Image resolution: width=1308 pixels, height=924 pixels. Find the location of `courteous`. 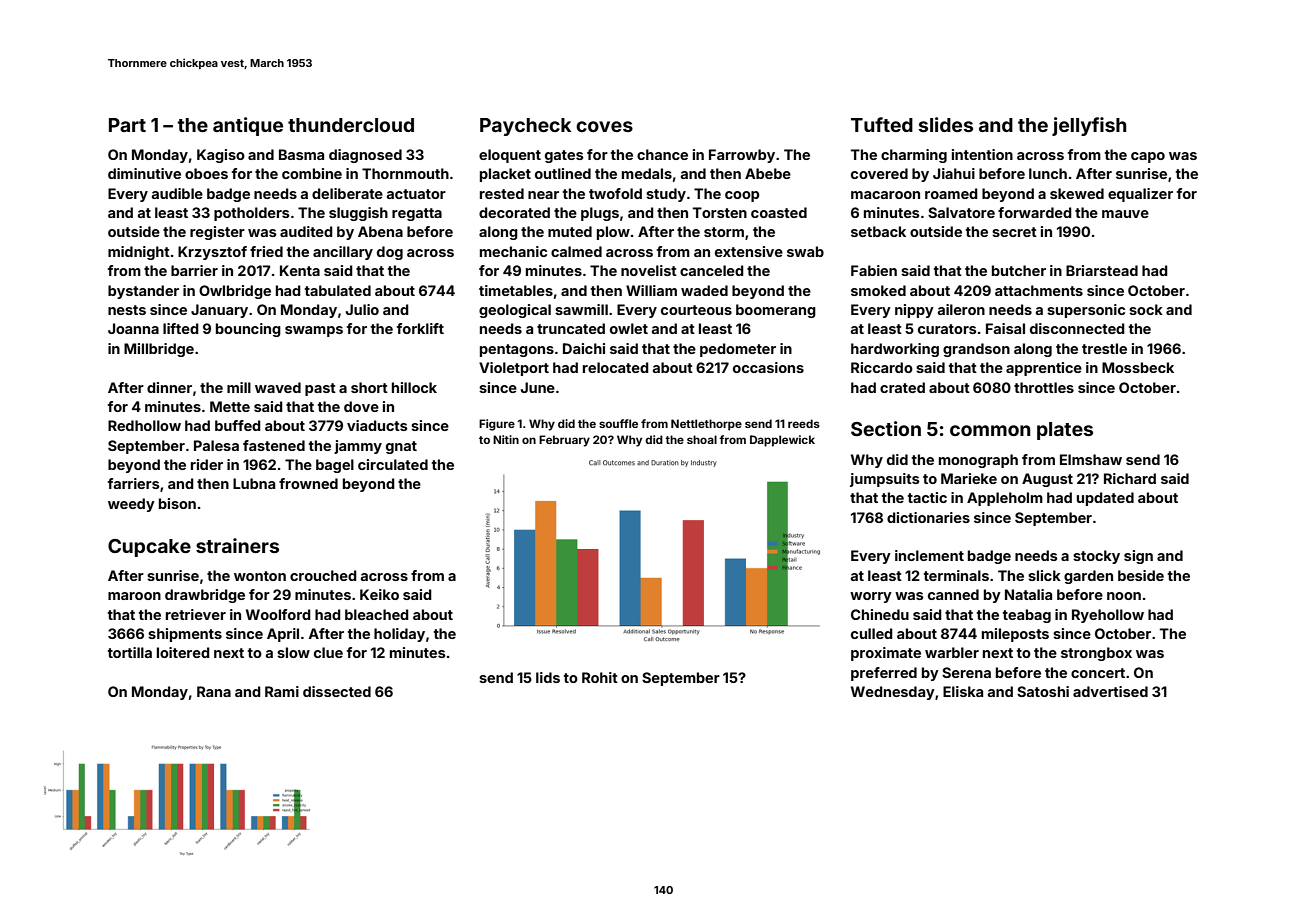

courteous is located at coordinates (696, 310).
